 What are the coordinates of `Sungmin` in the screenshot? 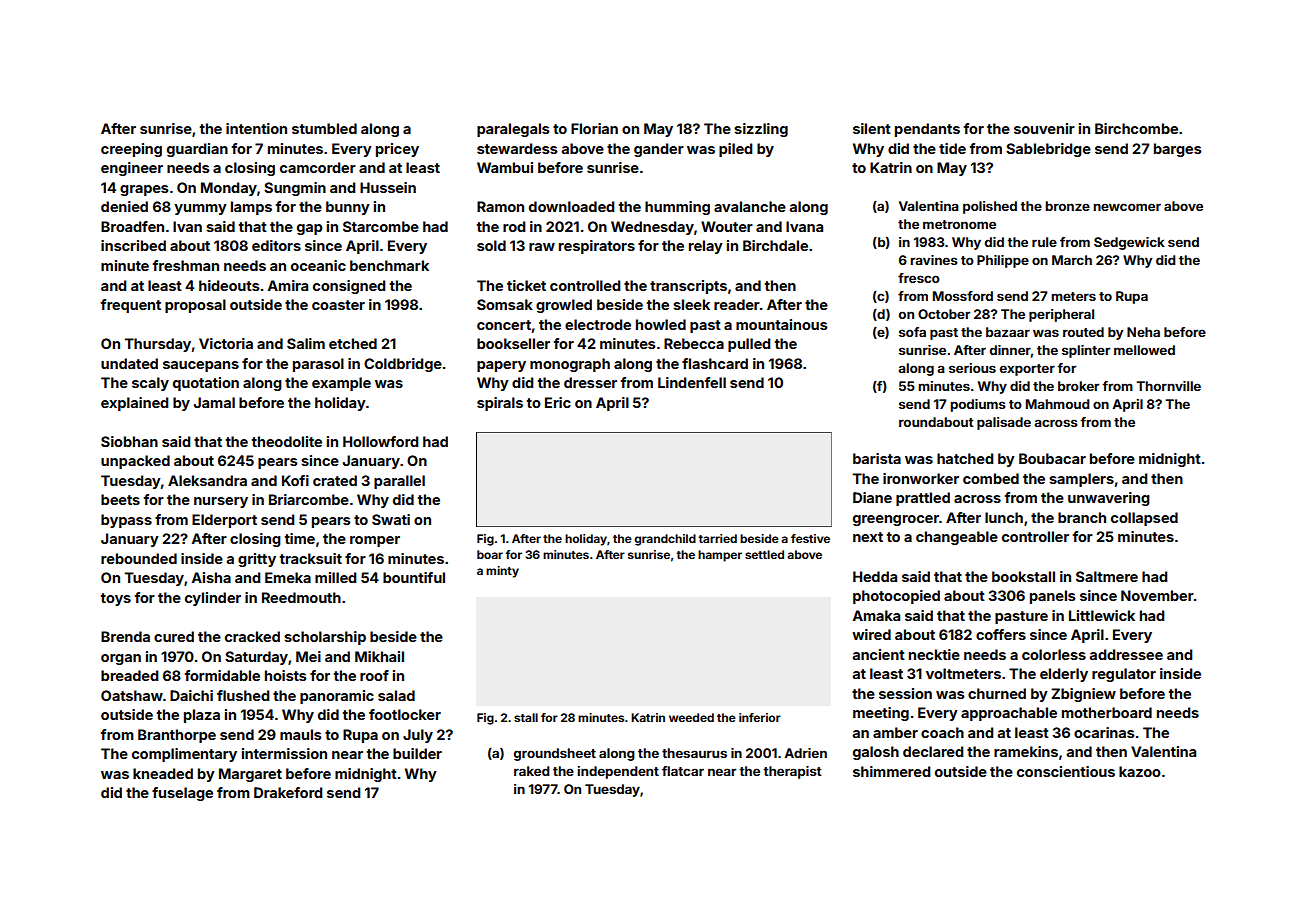 It's located at (295, 189).
